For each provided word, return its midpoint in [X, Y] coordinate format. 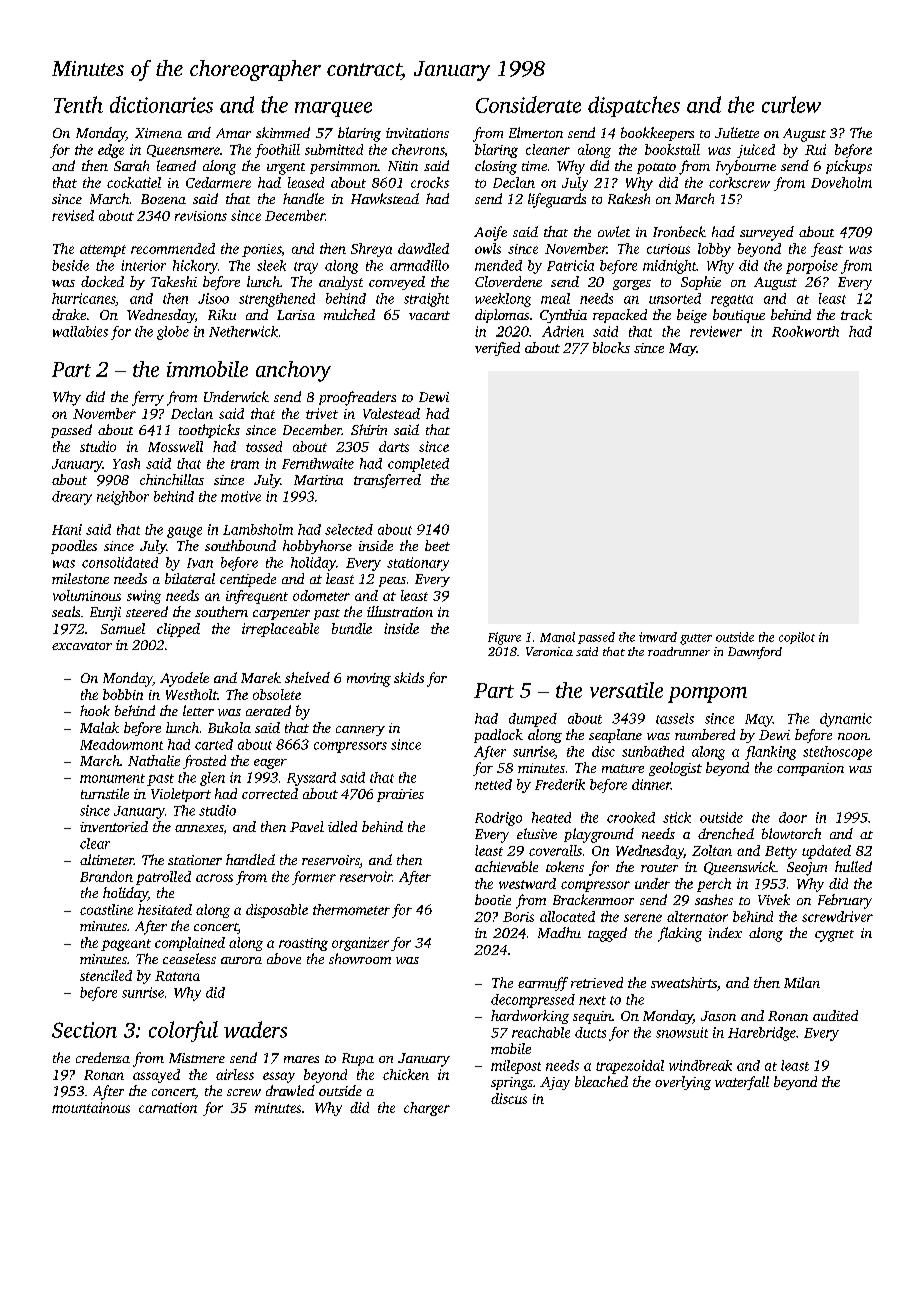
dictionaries [161, 104]
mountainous [91, 1107]
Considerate [528, 104]
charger [427, 1109]
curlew [791, 104]
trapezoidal [630, 1067]
